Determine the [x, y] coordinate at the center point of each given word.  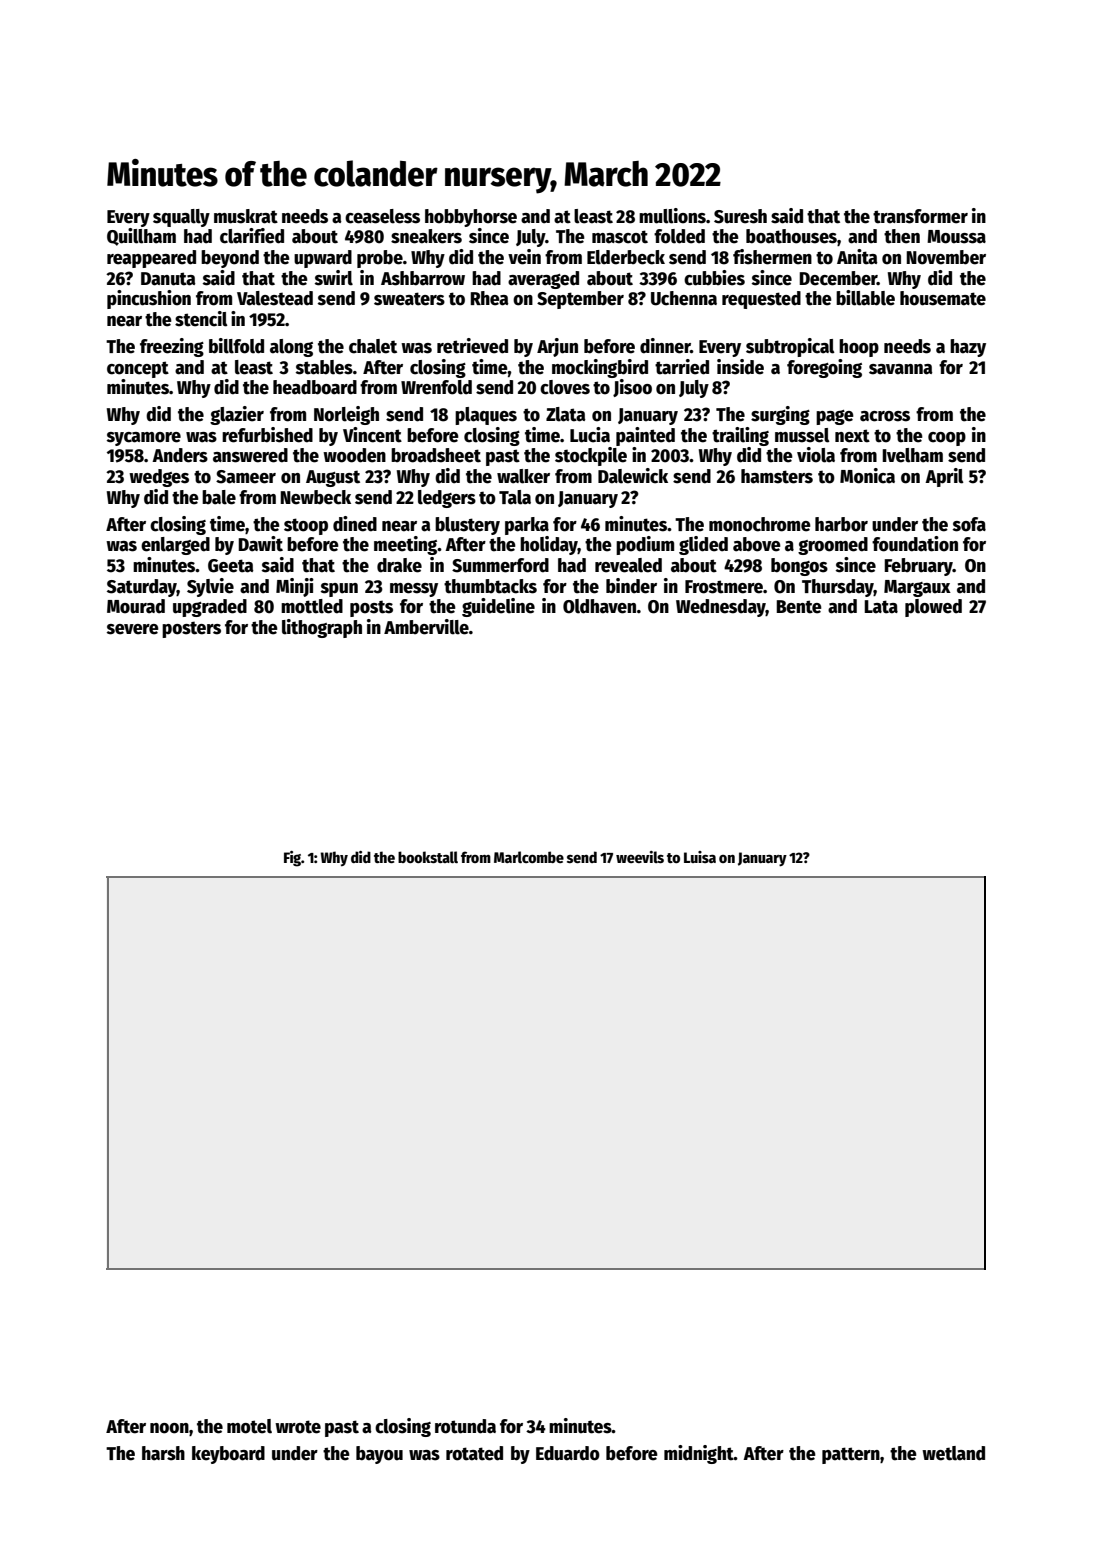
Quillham [141, 237]
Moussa [956, 237]
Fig [292, 859]
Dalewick [633, 476]
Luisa [700, 857]
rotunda [465, 1426]
